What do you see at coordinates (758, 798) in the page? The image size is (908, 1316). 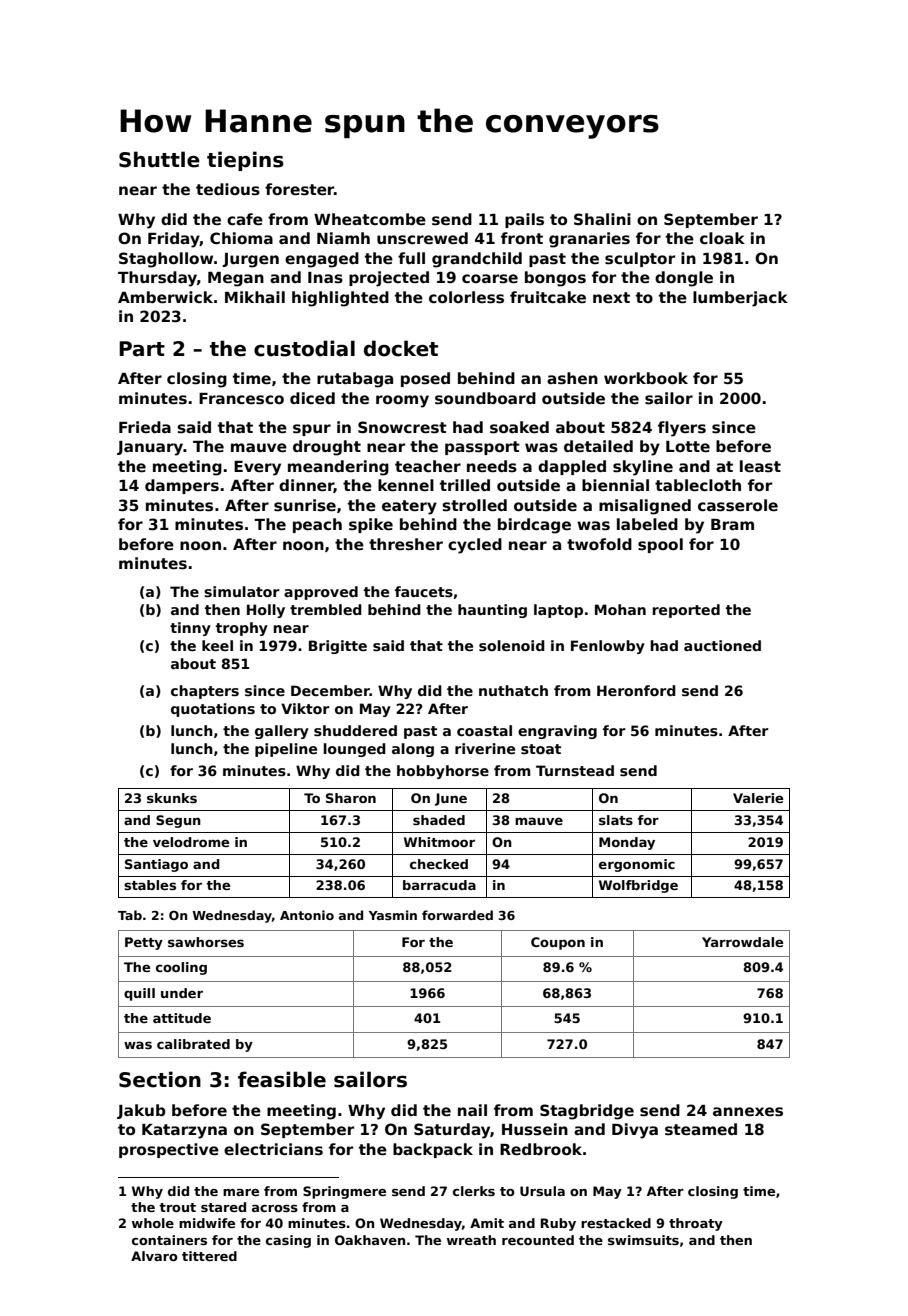 I see `Valerie` at bounding box center [758, 798].
